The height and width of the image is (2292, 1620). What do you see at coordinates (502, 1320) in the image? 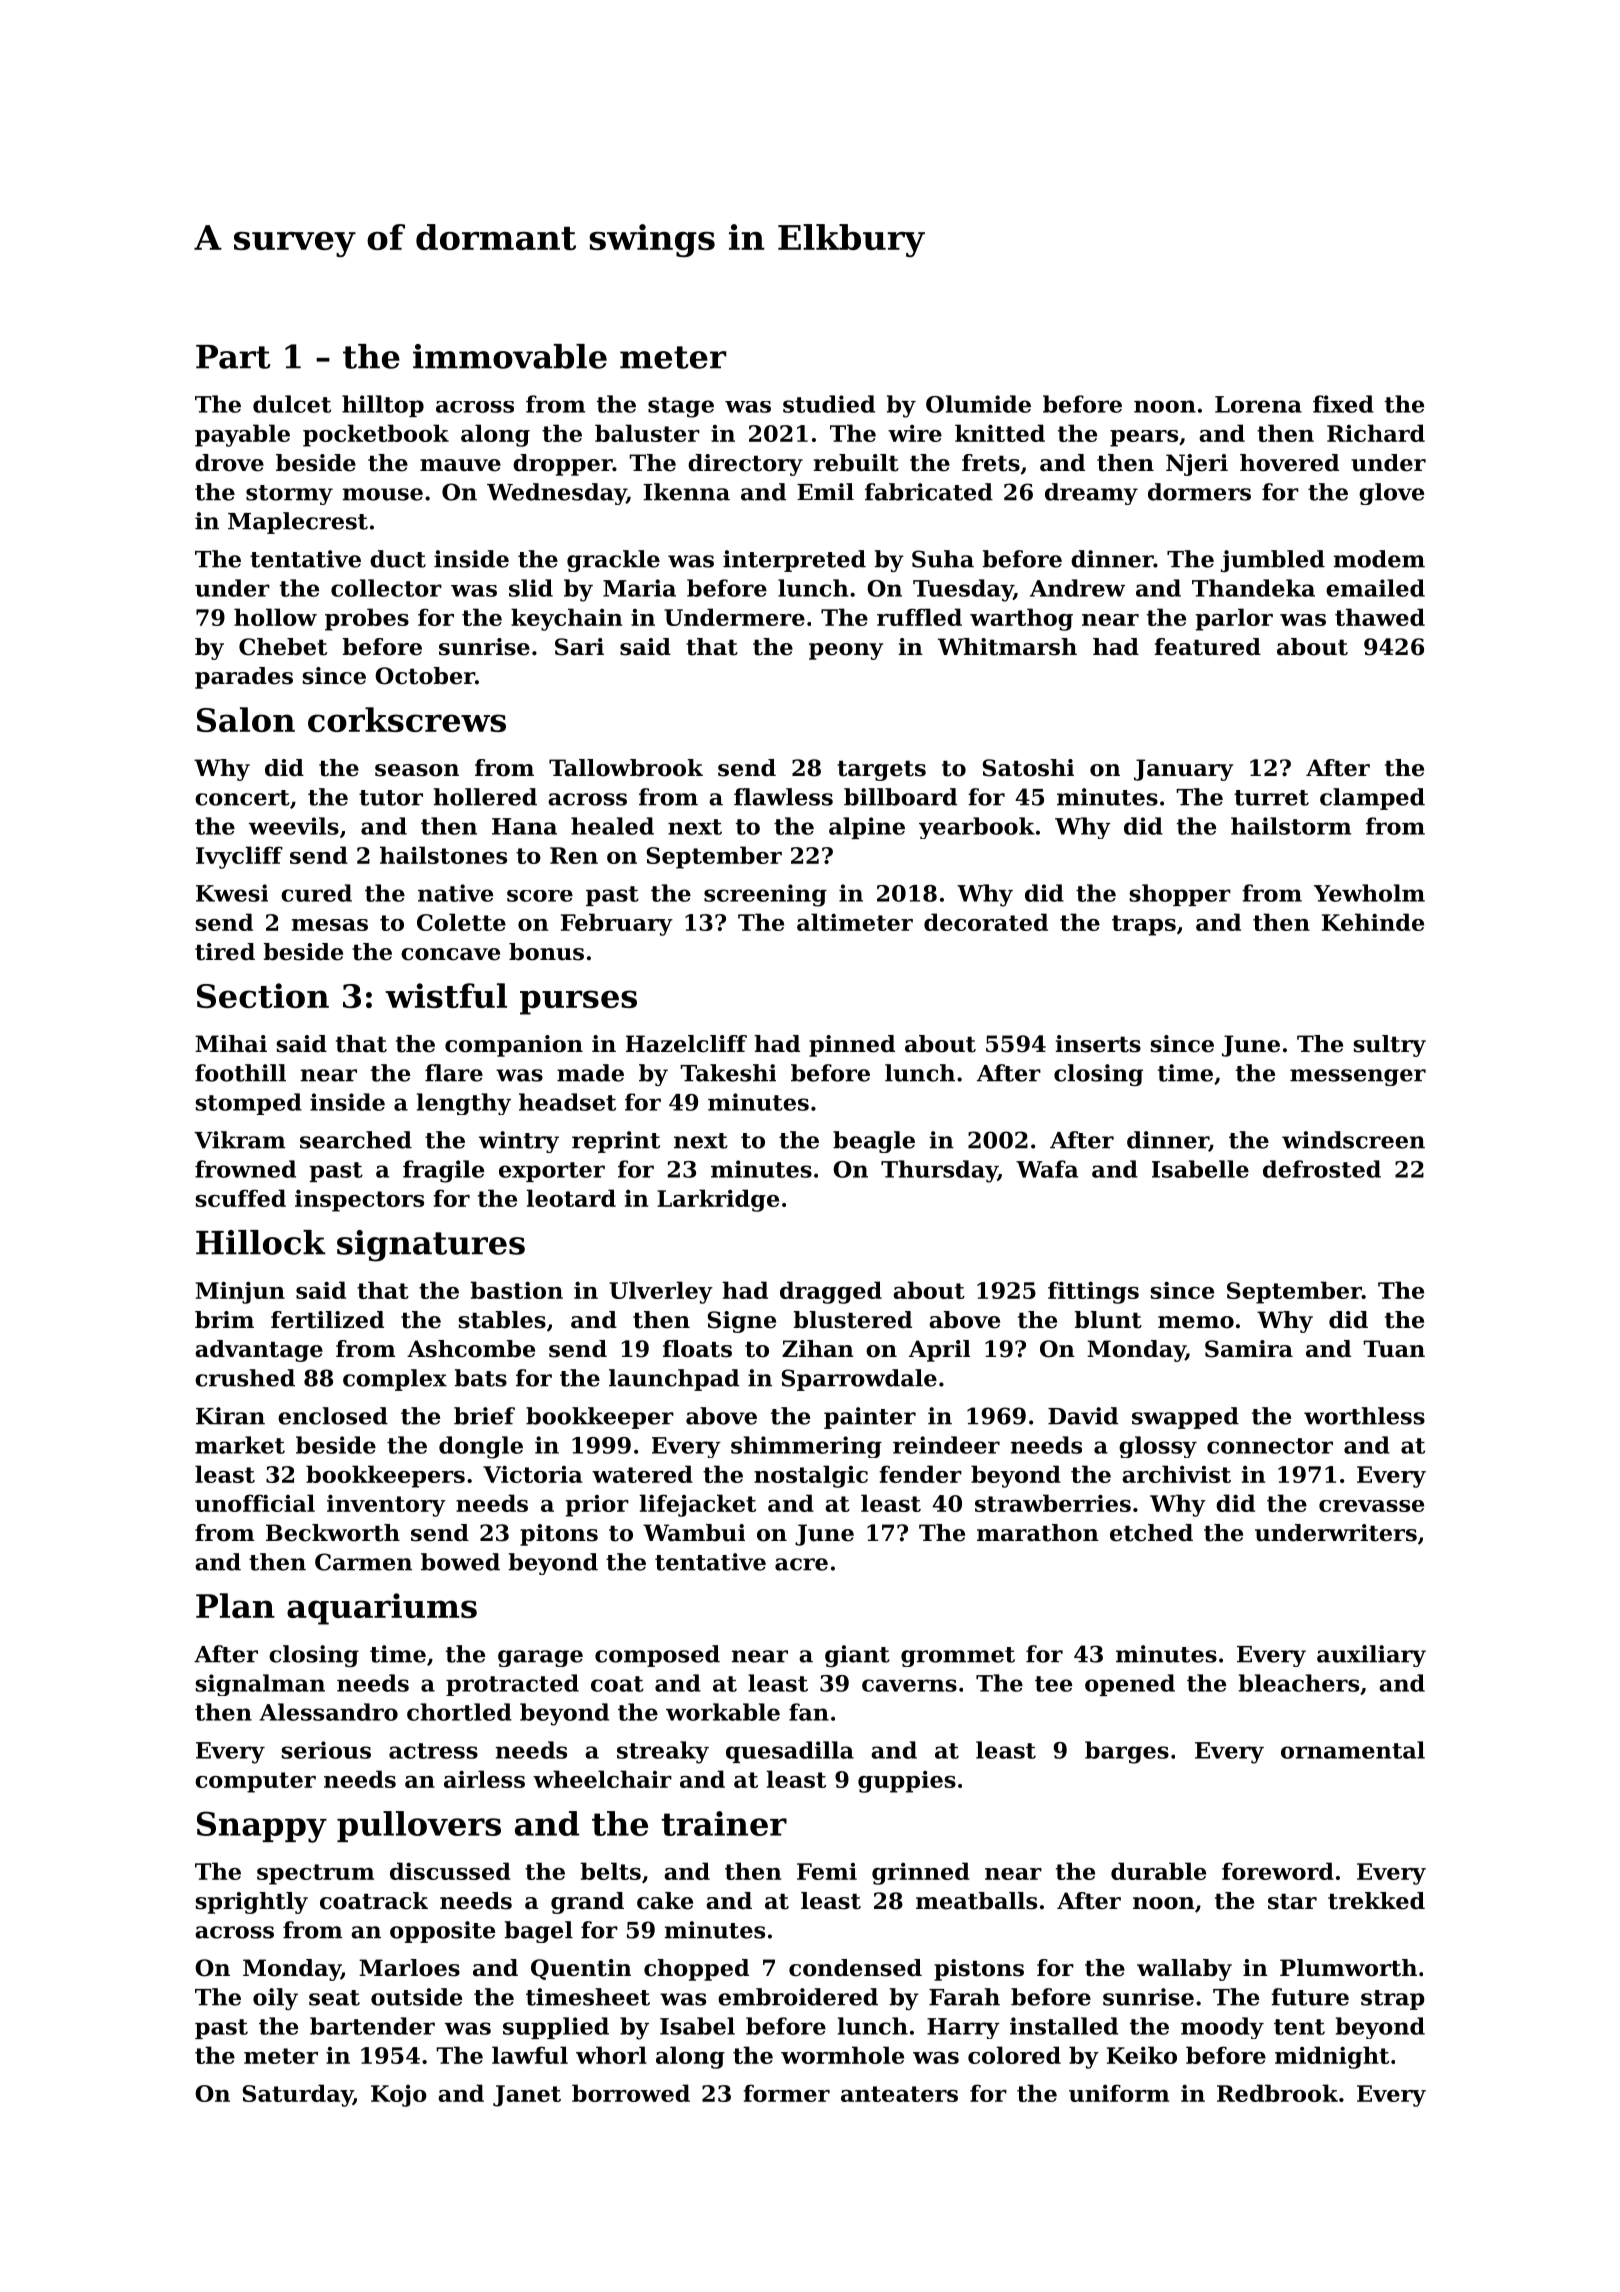
I see `stables` at bounding box center [502, 1320].
